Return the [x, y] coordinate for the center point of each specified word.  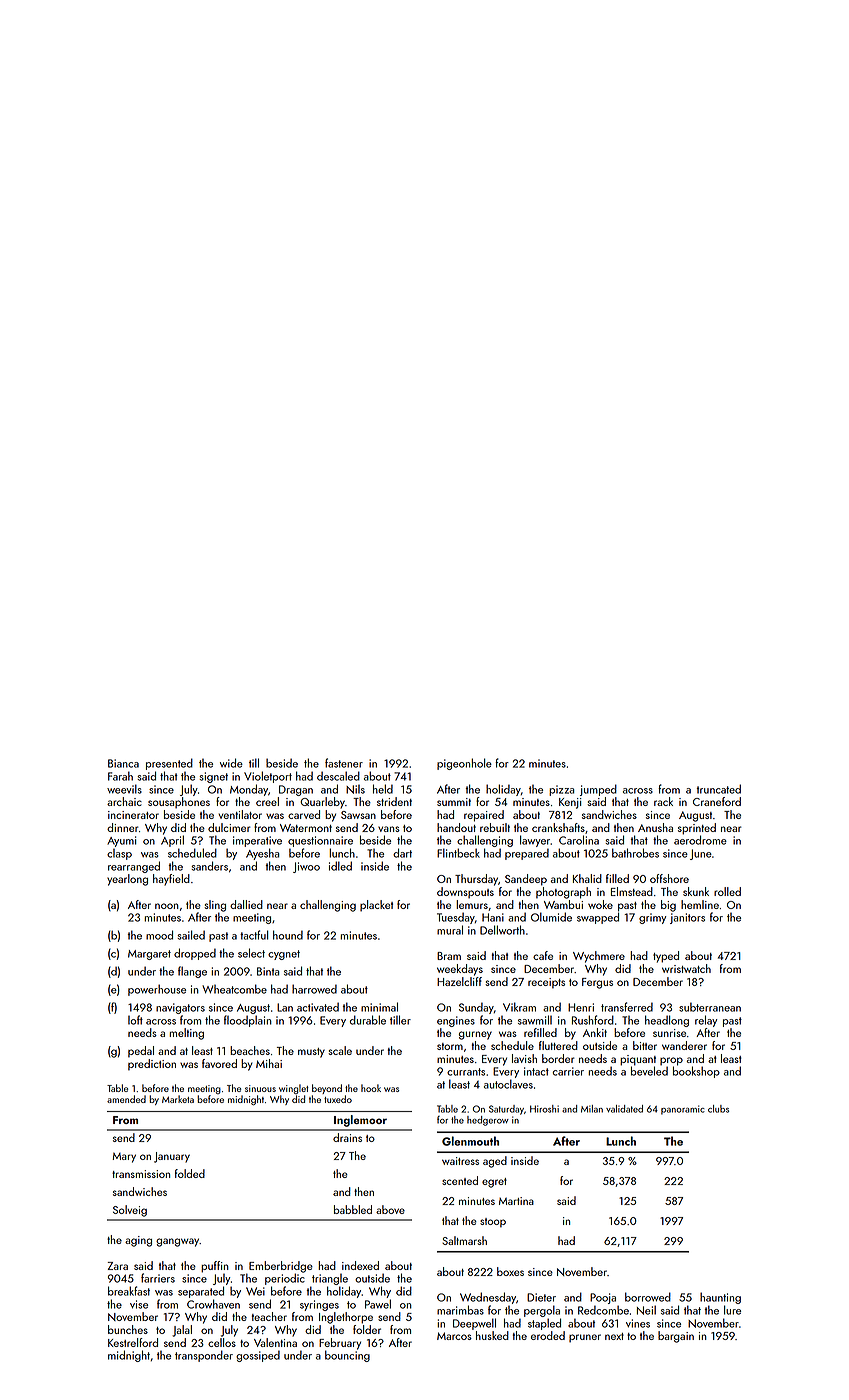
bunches [128, 1329]
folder [367, 1329]
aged [495, 1162]
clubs [718, 1109]
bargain [676, 1337]
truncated [719, 789]
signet [213, 777]
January [172, 1157]
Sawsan [358, 815]
